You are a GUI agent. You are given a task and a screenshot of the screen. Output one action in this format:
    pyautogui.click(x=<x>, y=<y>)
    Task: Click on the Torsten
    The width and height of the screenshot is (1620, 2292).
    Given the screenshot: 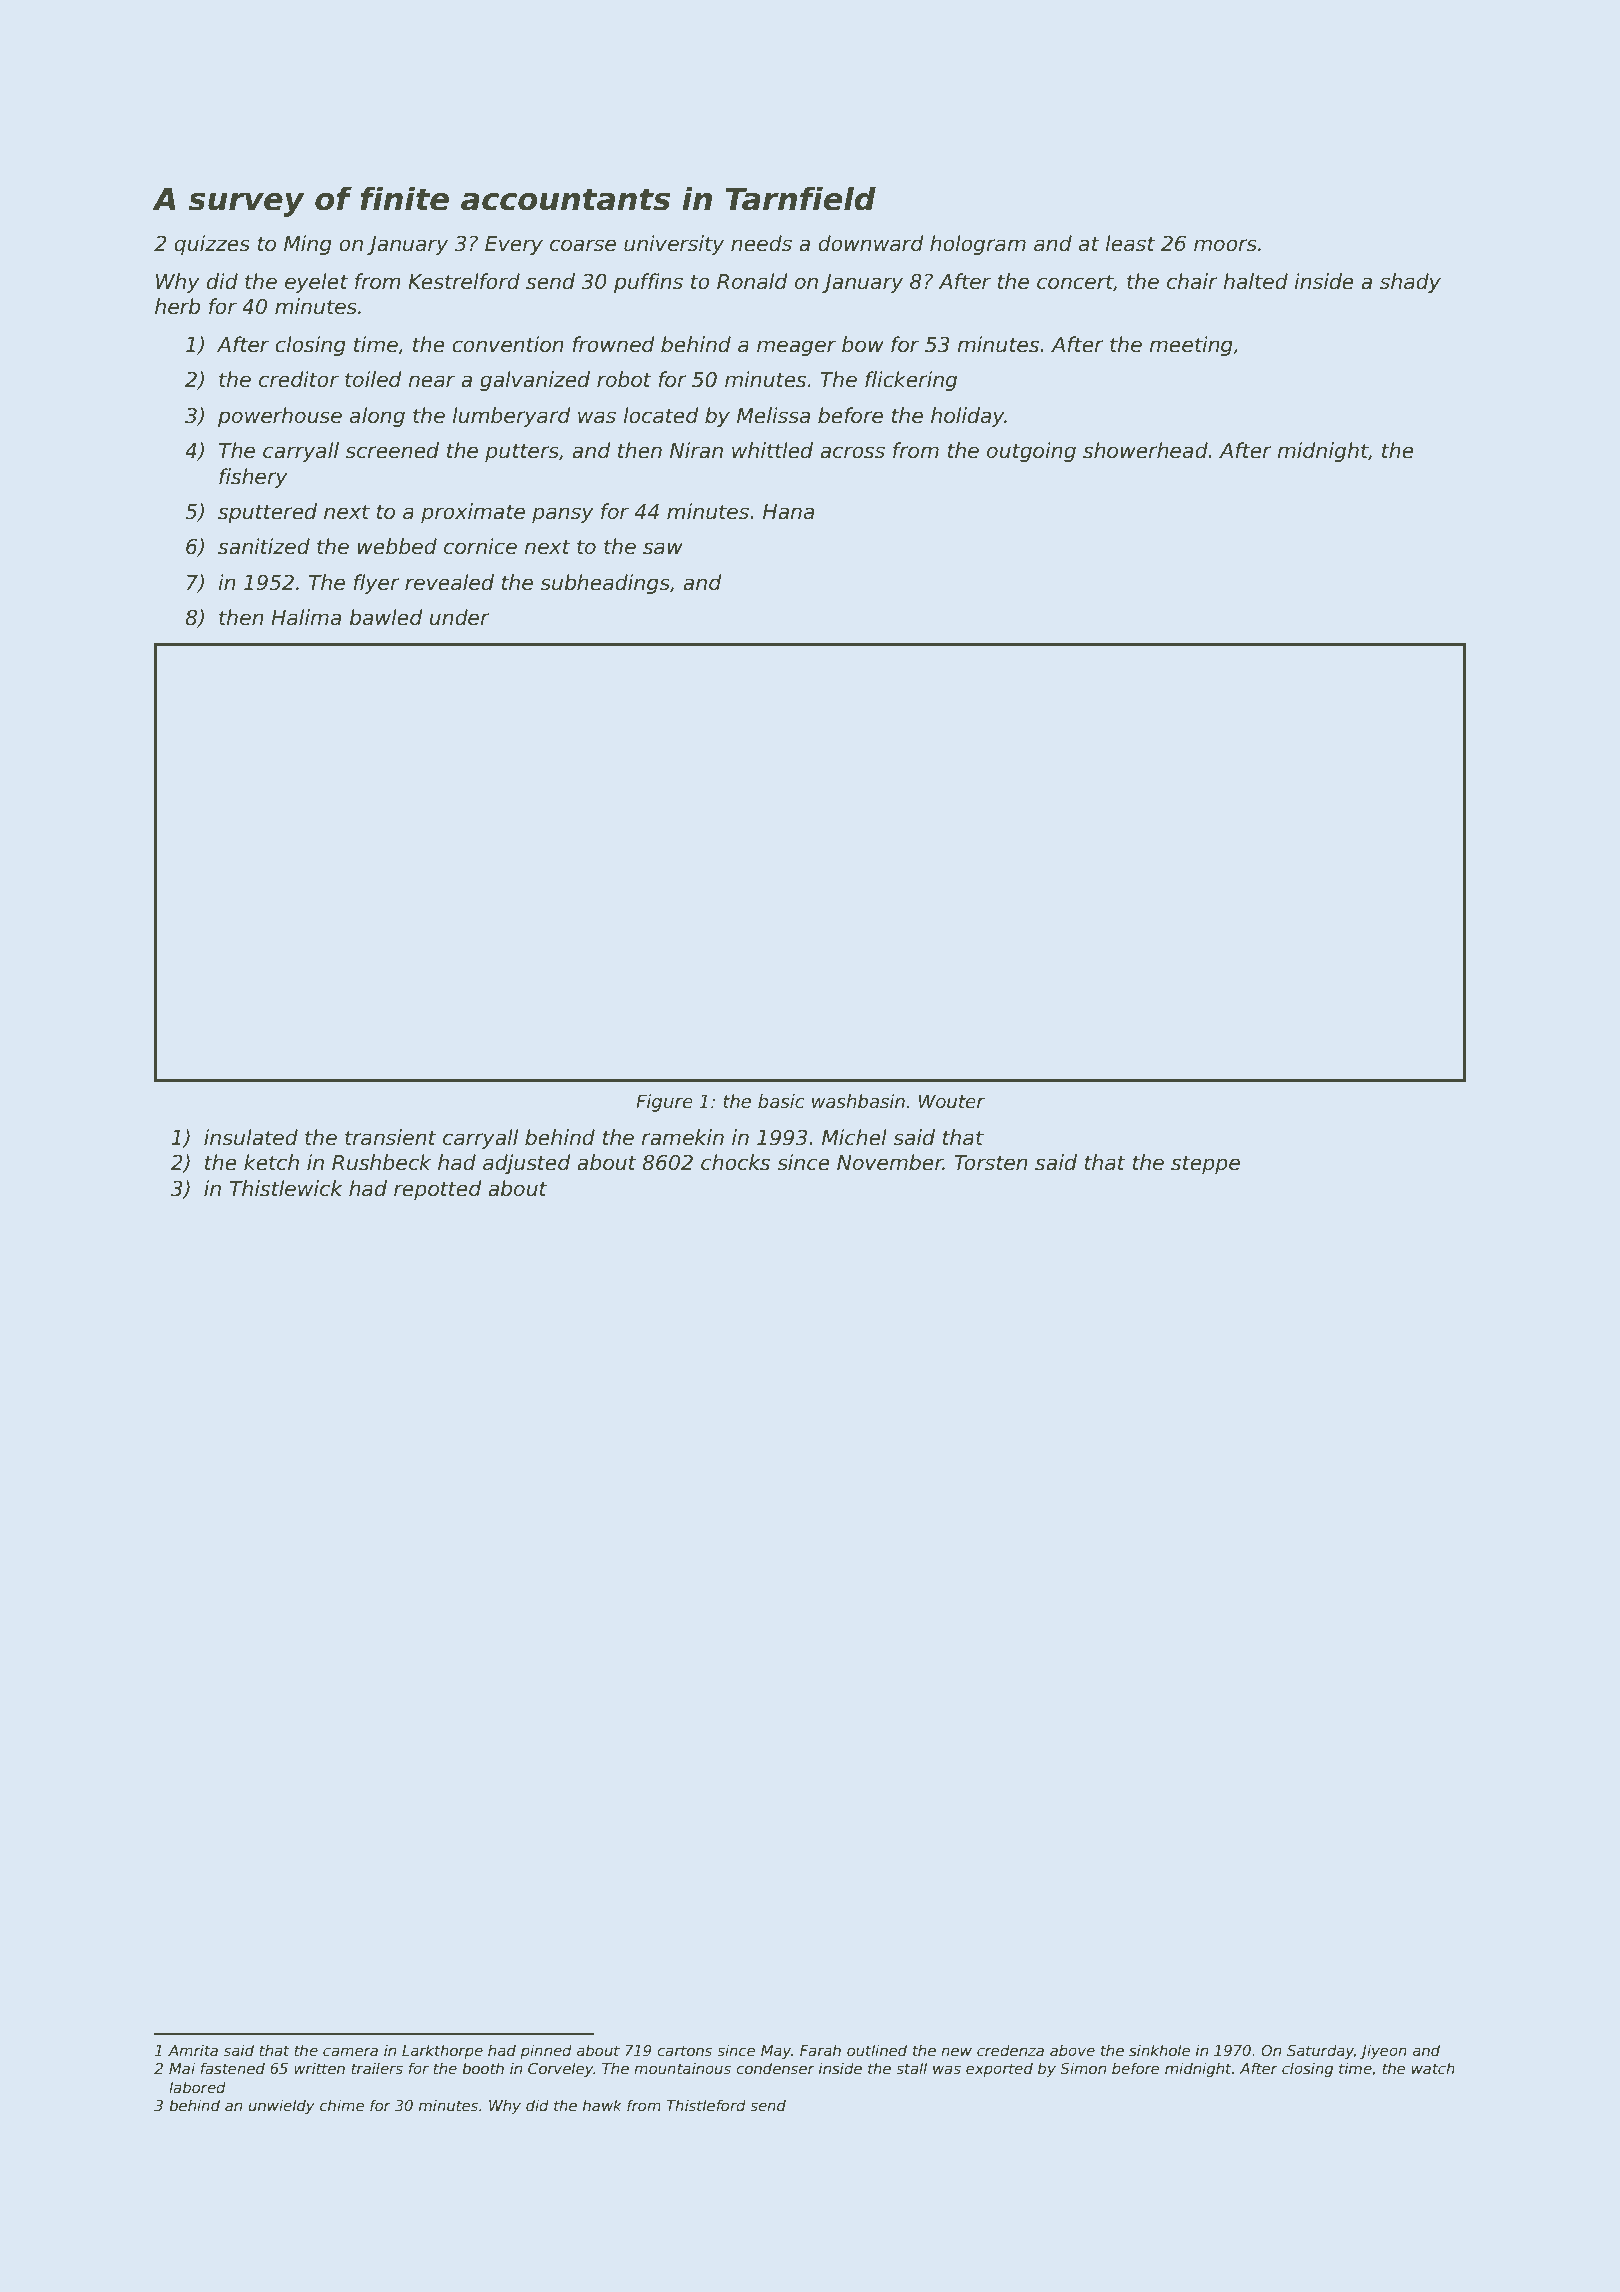 What is the action you would take?
    pyautogui.click(x=991, y=1163)
